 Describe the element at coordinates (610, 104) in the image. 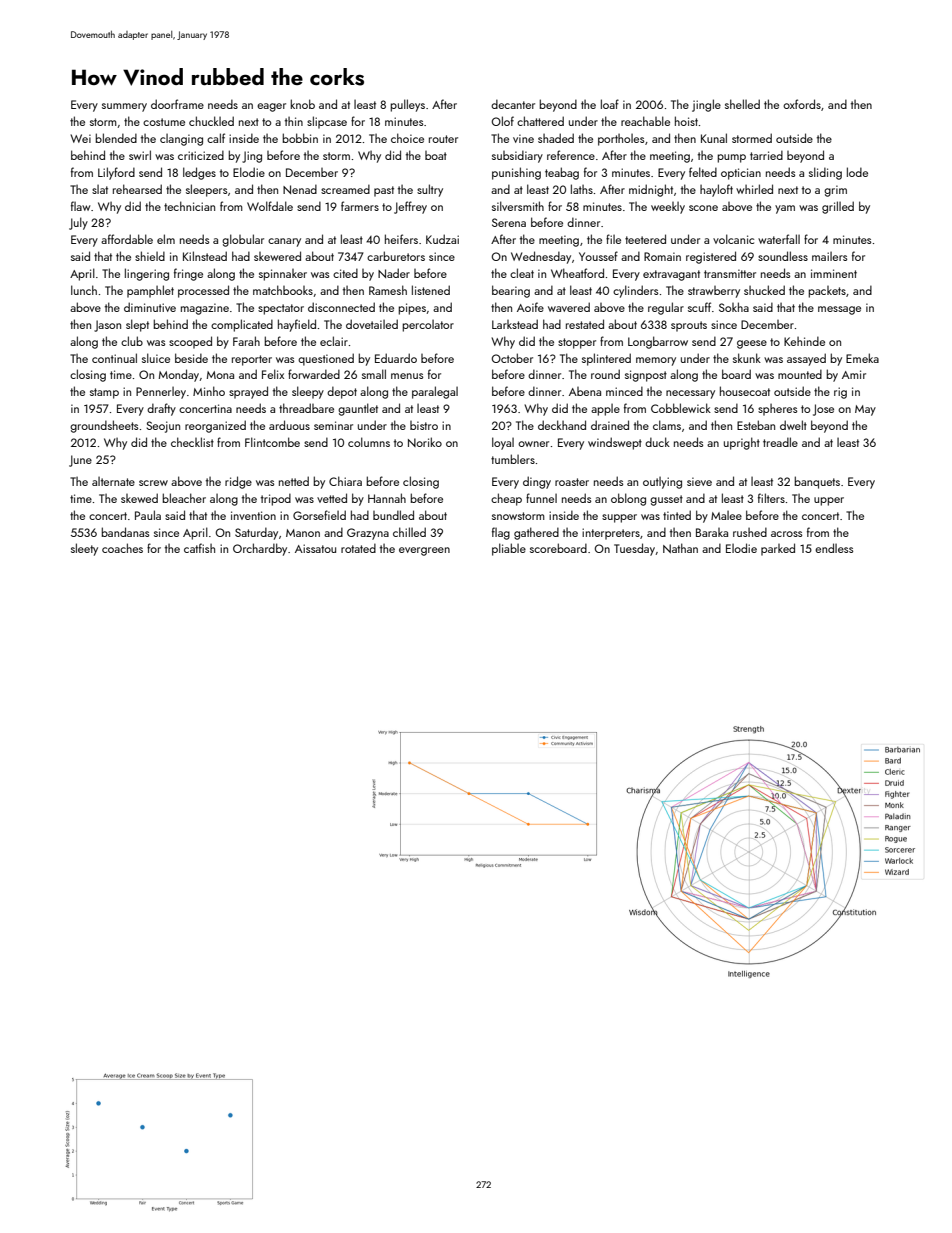

I see `loaf` at that location.
